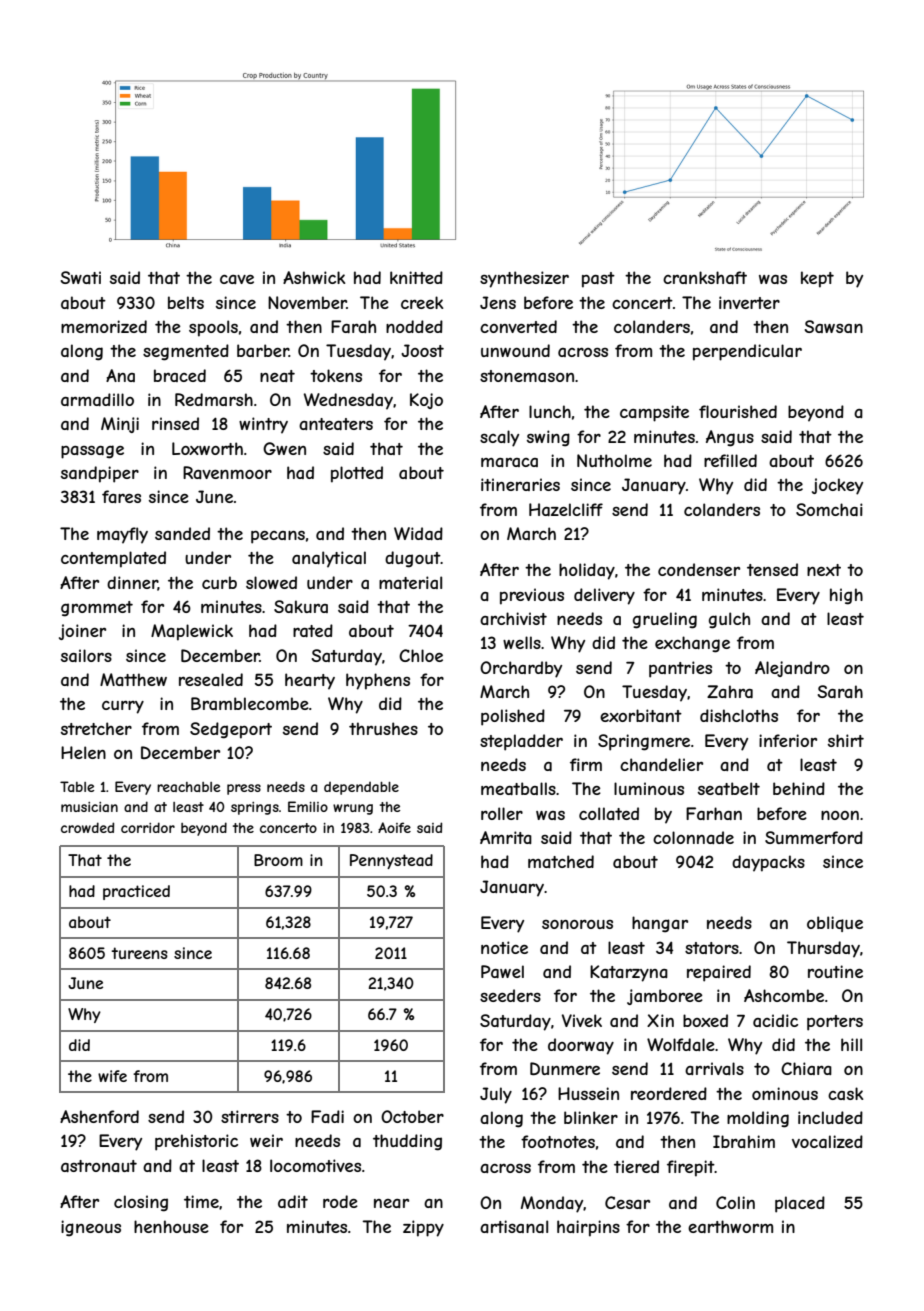  I want to click on Maplewick, so click(192, 632).
